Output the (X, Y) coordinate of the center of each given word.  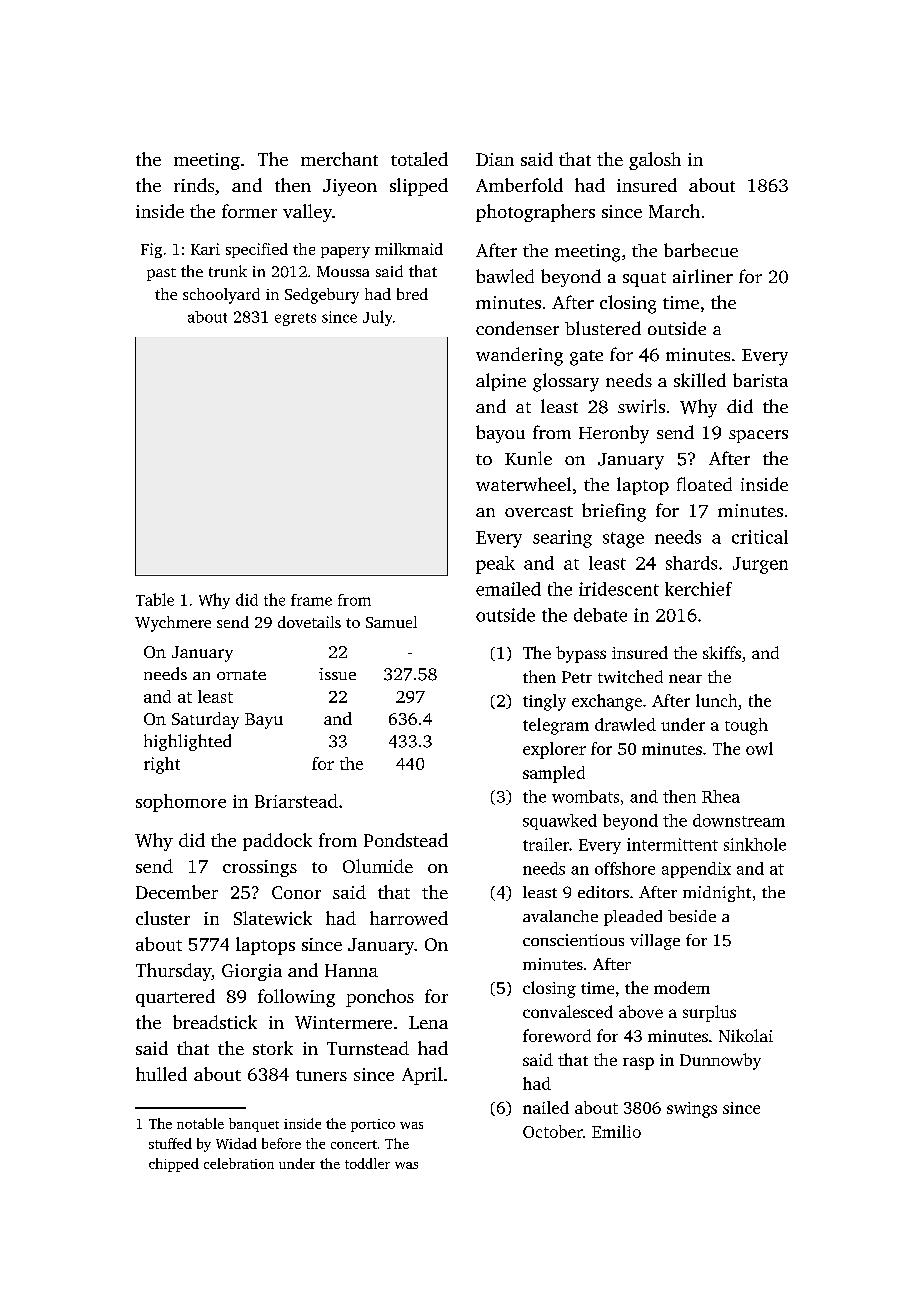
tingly (544, 702)
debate (600, 615)
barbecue (701, 250)
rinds (194, 185)
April (422, 1076)
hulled (161, 1074)
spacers (758, 436)
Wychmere (173, 624)
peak (495, 565)
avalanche (560, 916)
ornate (241, 675)
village (655, 942)
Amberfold (519, 185)
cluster (163, 918)
